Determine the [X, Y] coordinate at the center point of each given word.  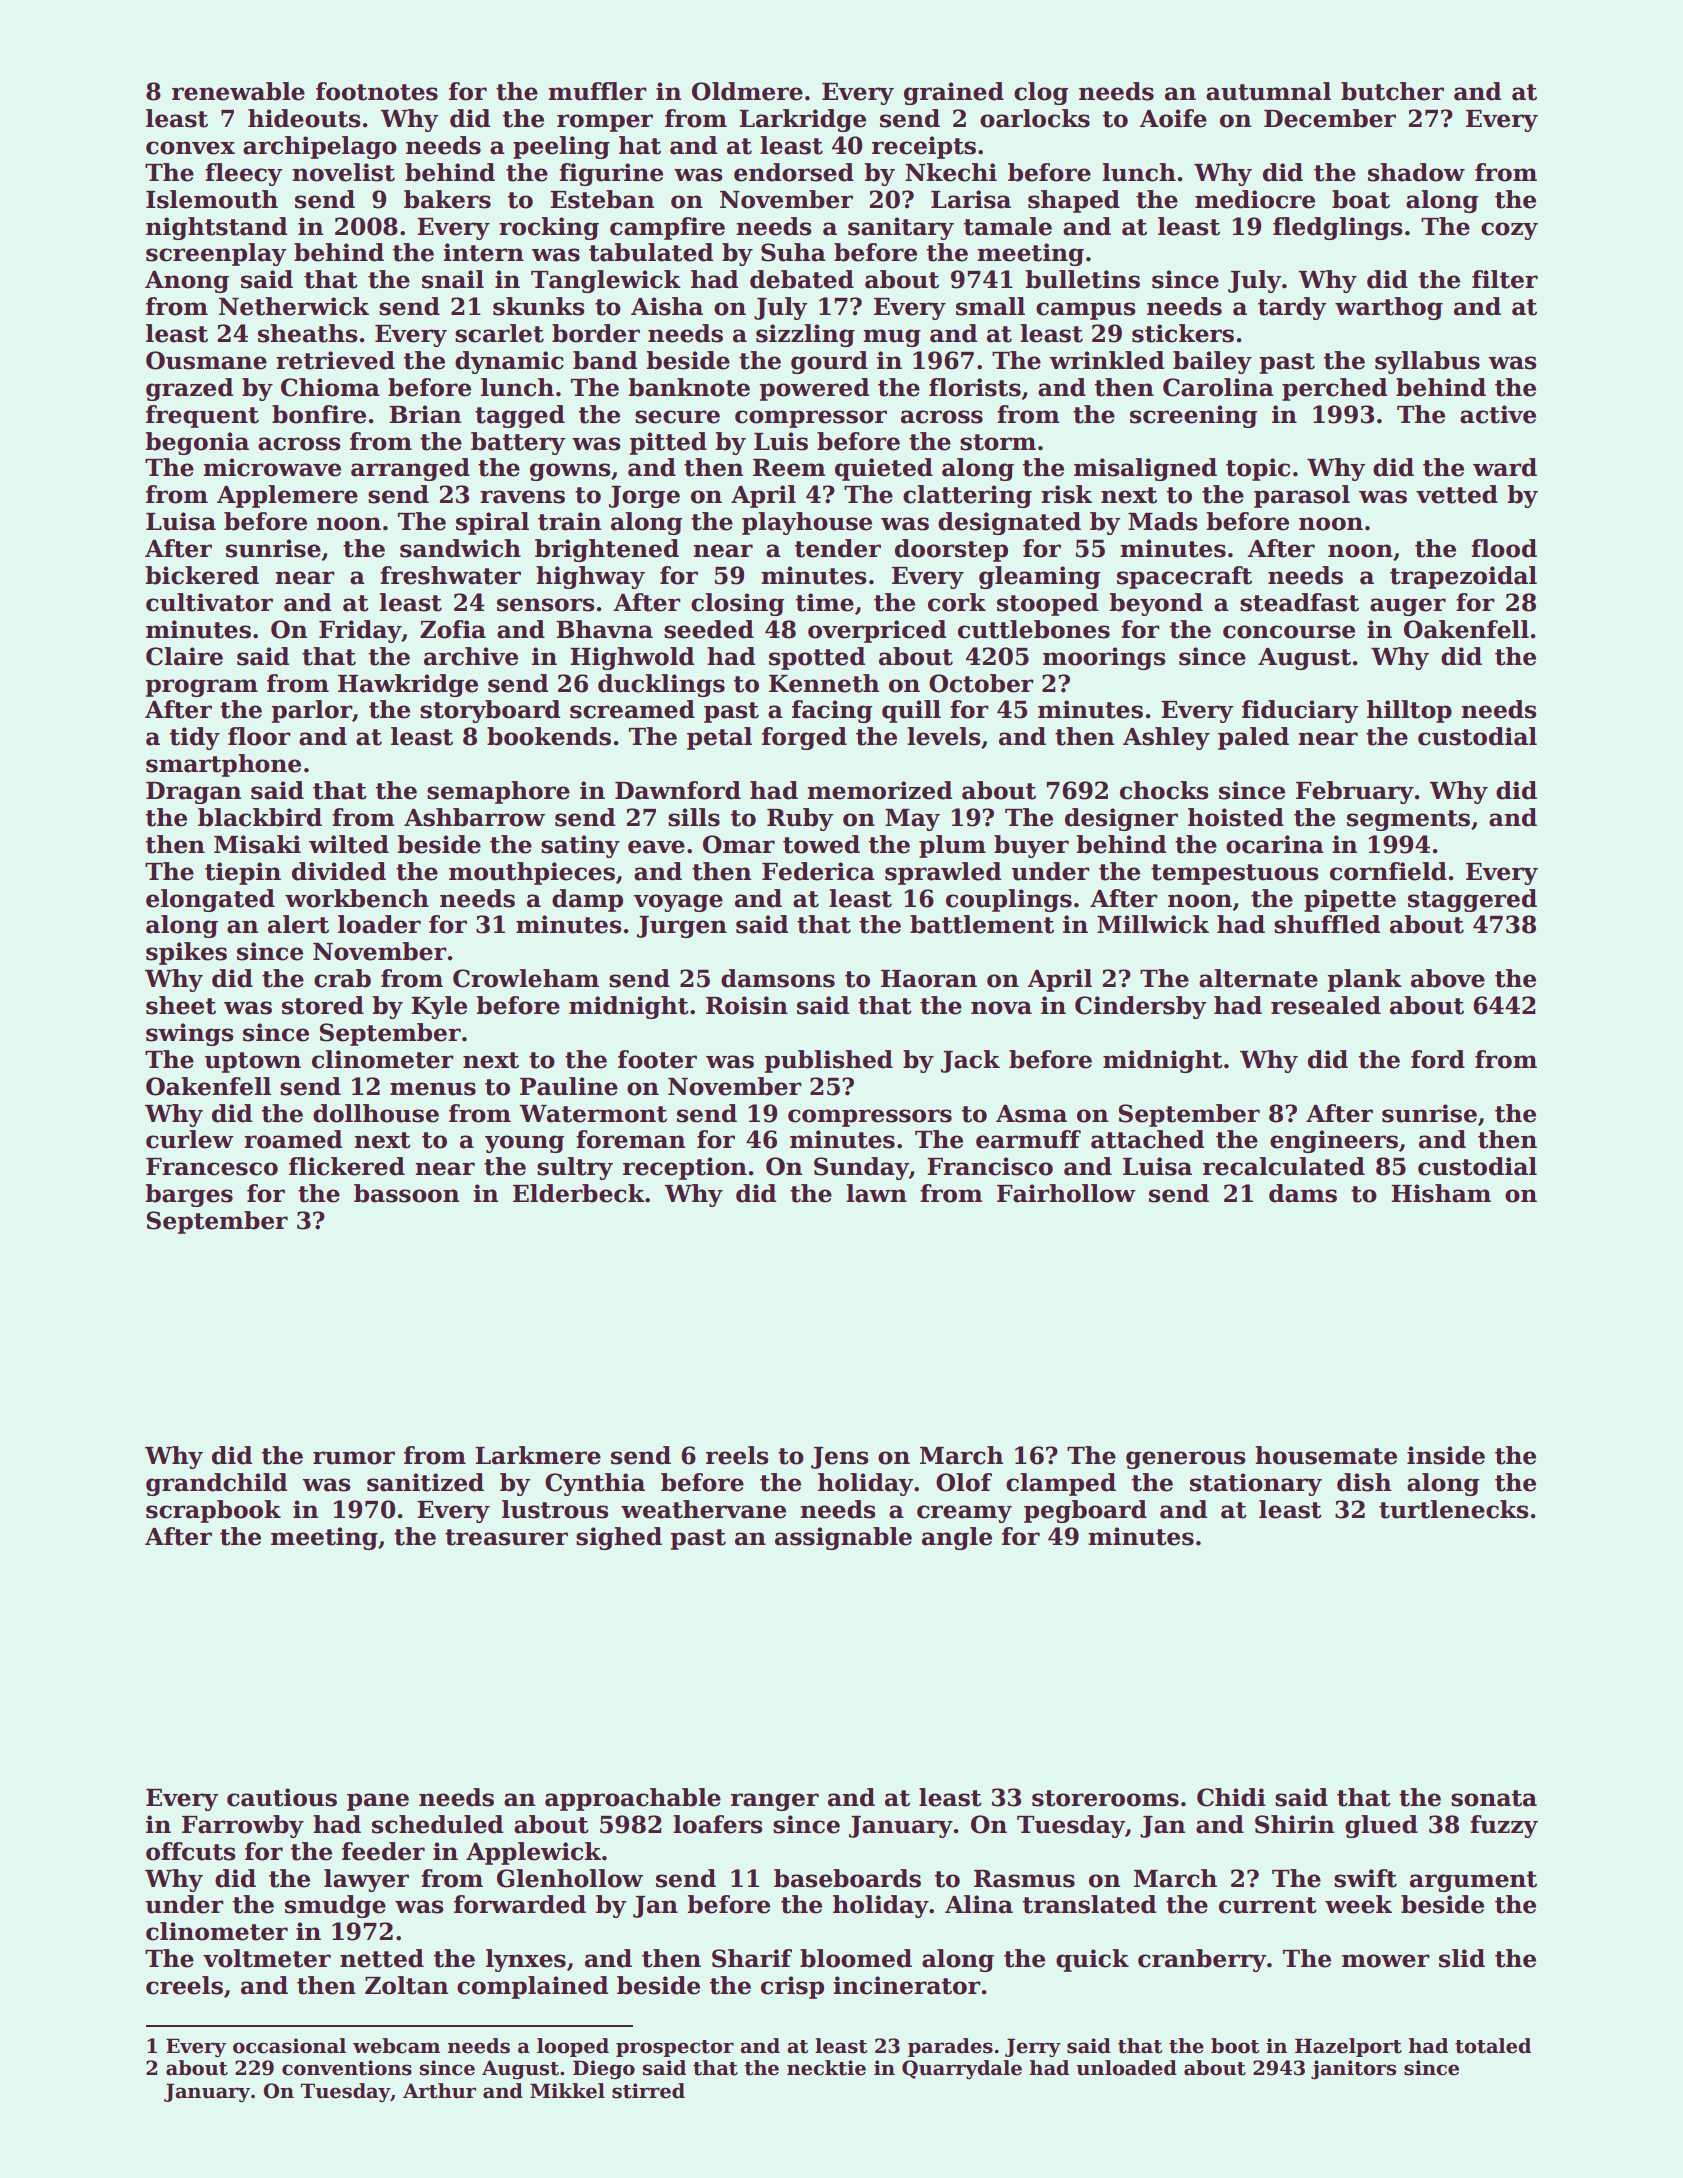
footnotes [377, 91]
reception [685, 1168]
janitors [1353, 2069]
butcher [1392, 91]
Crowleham [526, 978]
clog [1041, 93]
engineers [1334, 1141]
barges [189, 1195]
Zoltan [406, 1985]
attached [1147, 1139]
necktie [826, 2068]
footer [657, 1059]
